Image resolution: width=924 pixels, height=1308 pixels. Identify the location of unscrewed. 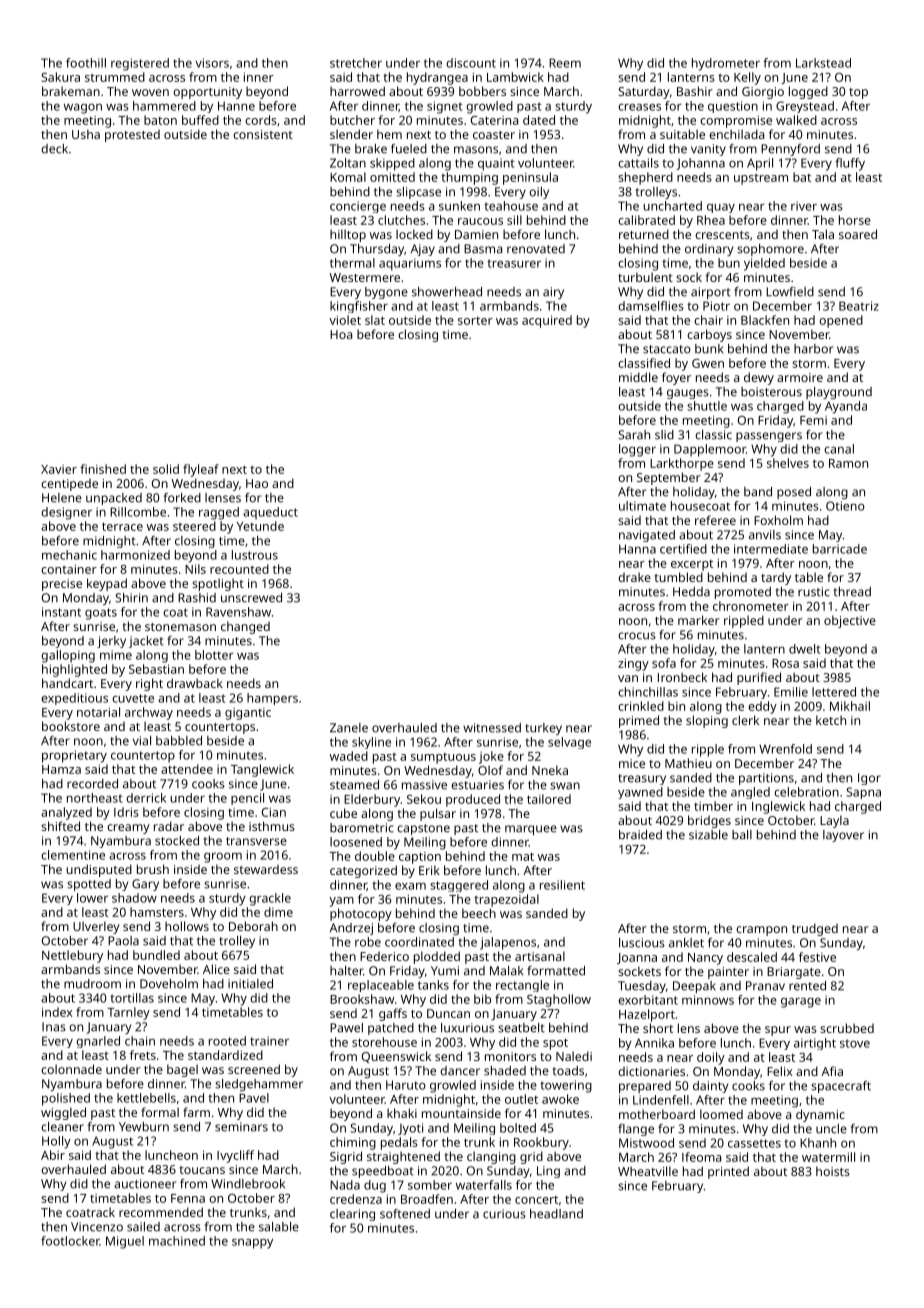
(251, 598).
